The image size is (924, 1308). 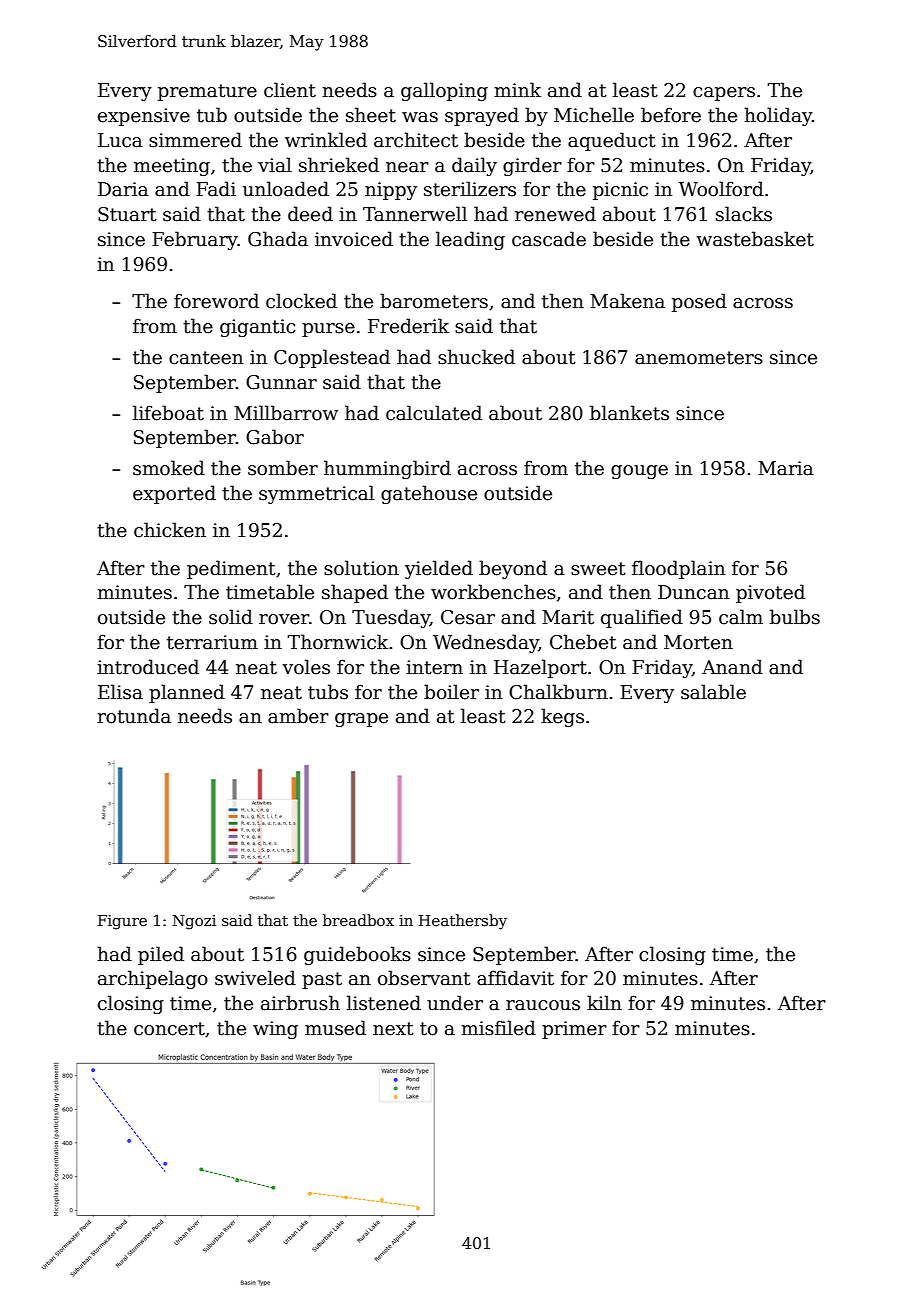 I want to click on next, so click(x=393, y=1029).
